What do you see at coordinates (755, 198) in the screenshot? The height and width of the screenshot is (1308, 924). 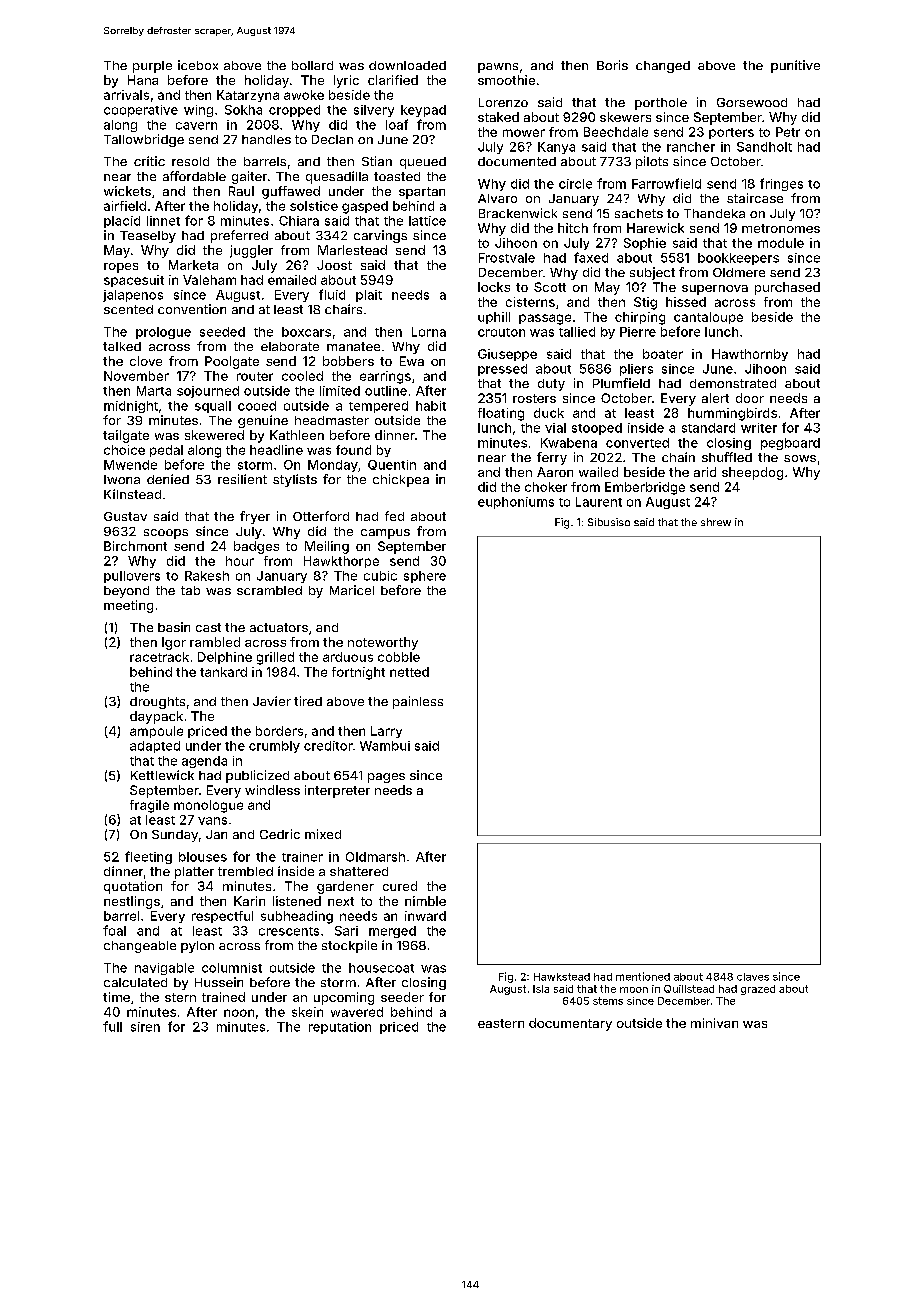 I see `staircase` at bounding box center [755, 198].
